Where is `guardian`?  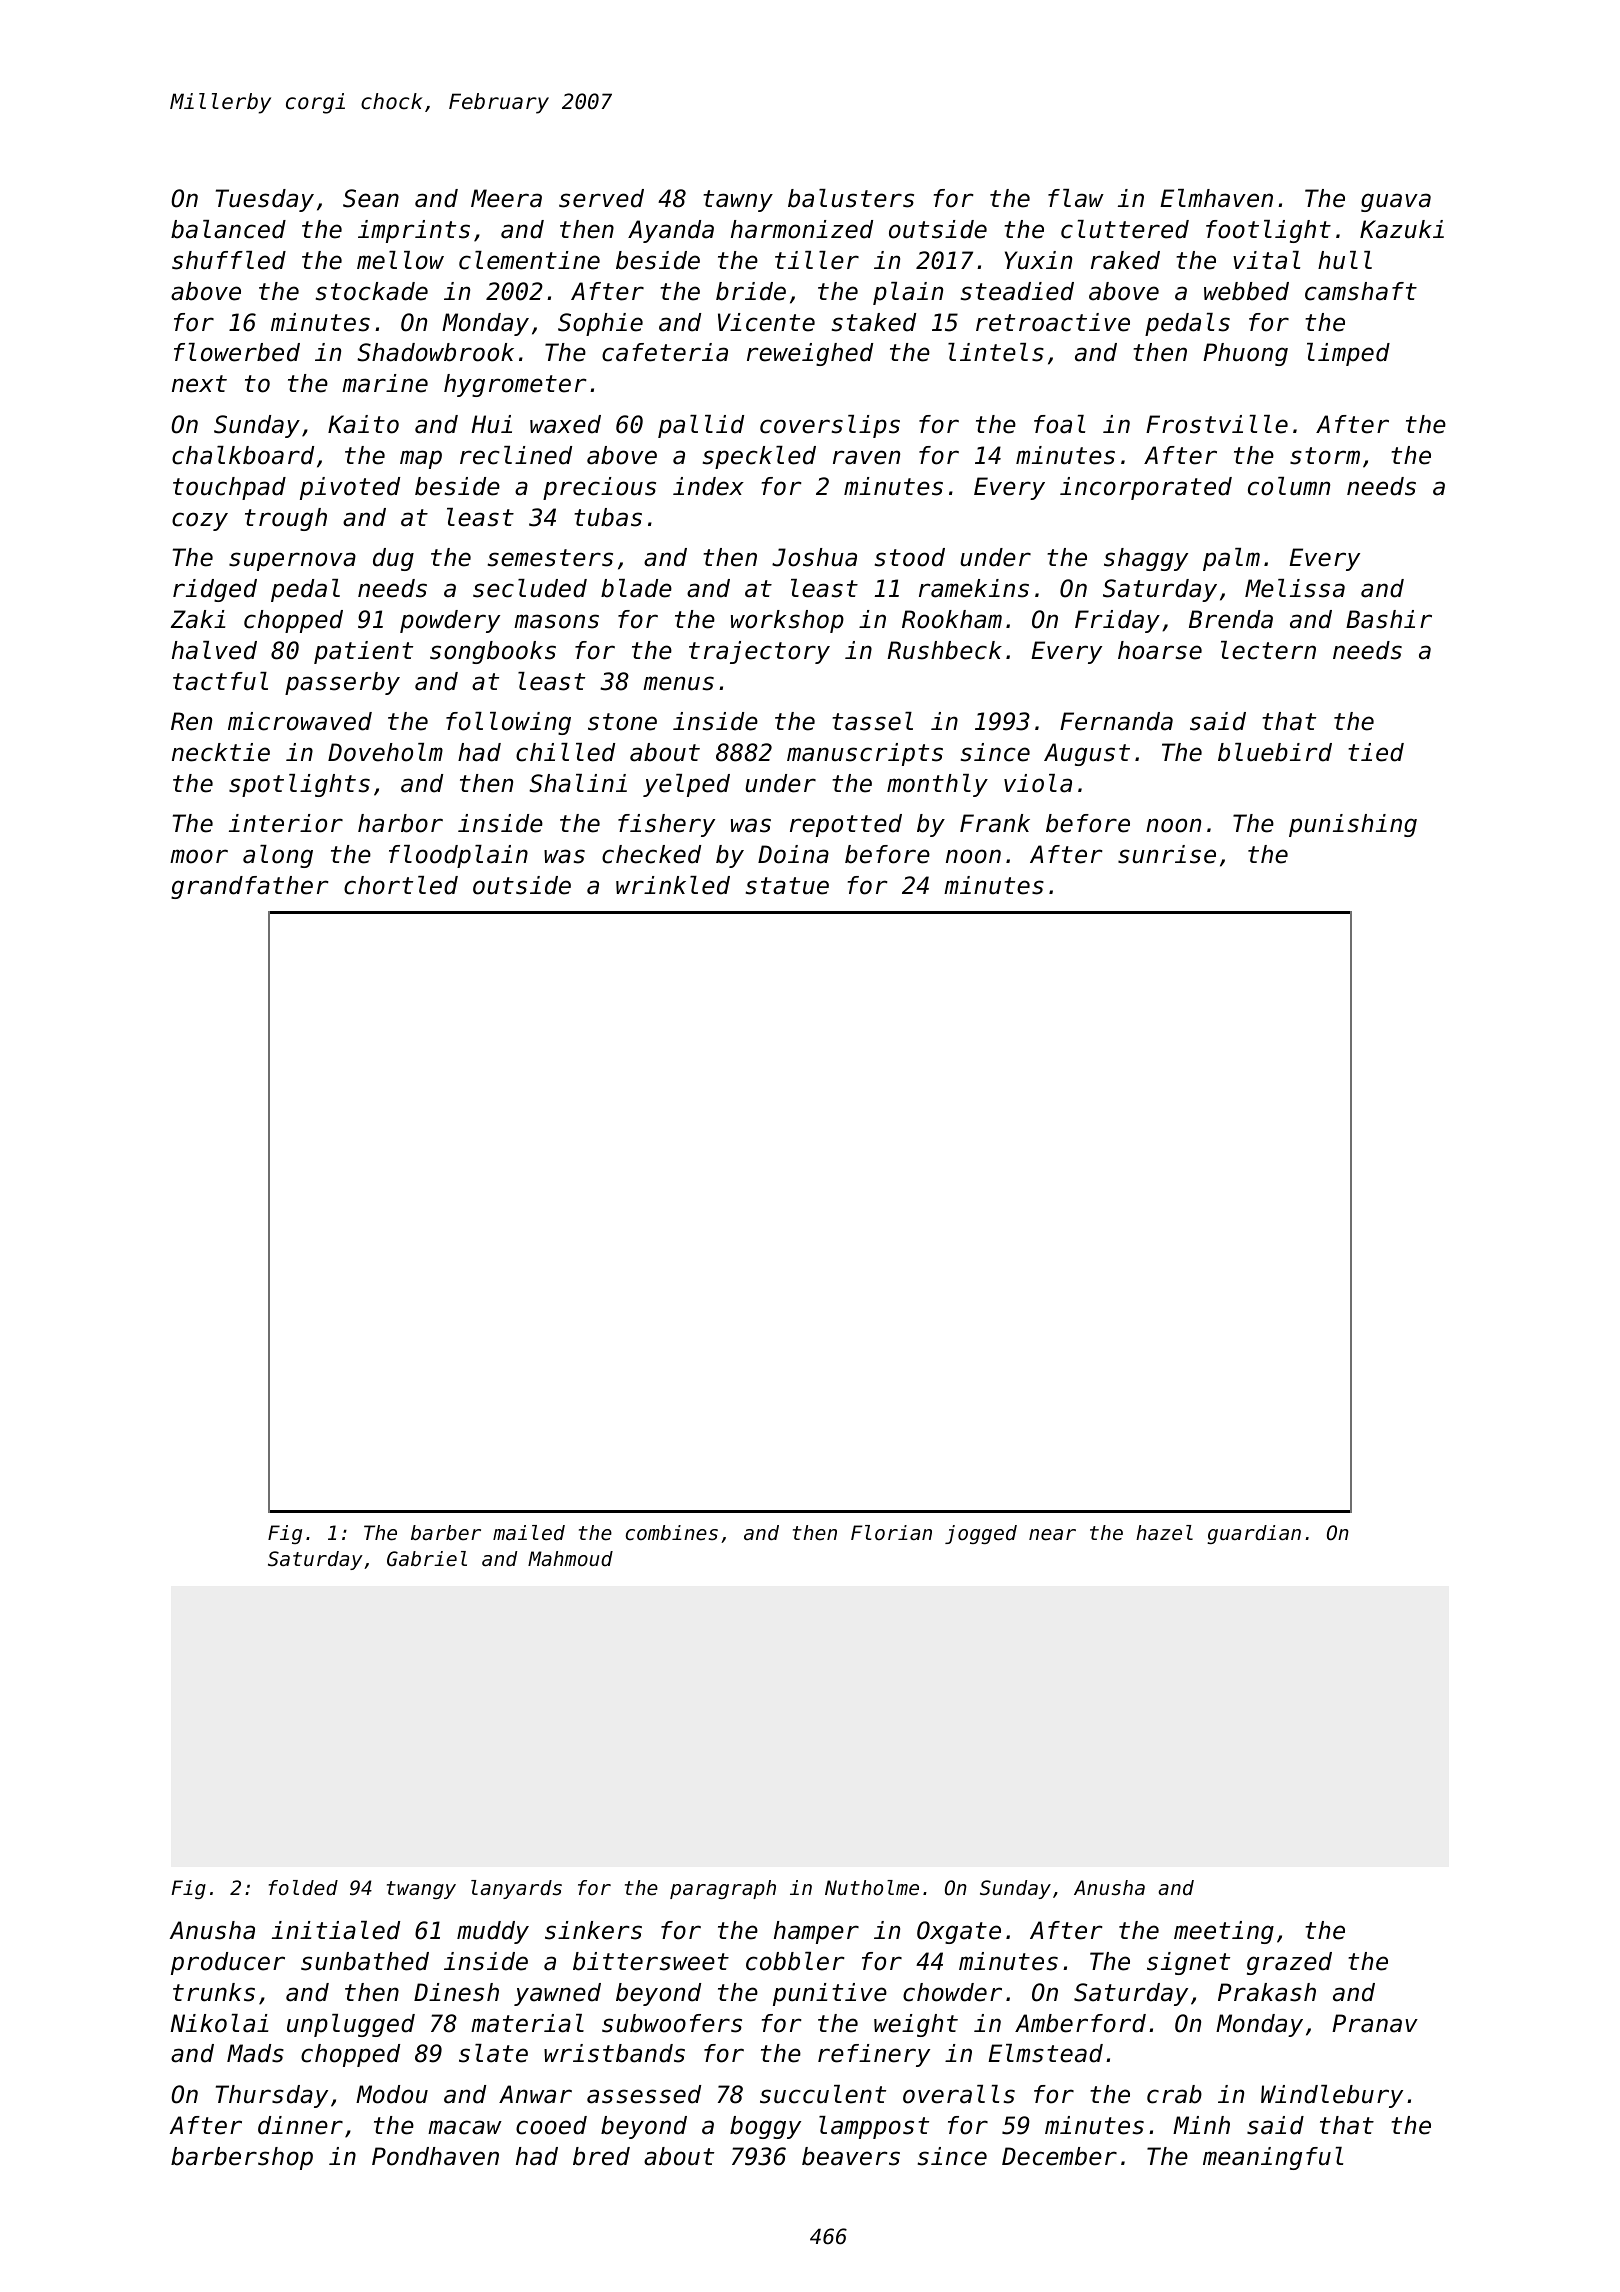
guardian is located at coordinates (1254, 1534).
